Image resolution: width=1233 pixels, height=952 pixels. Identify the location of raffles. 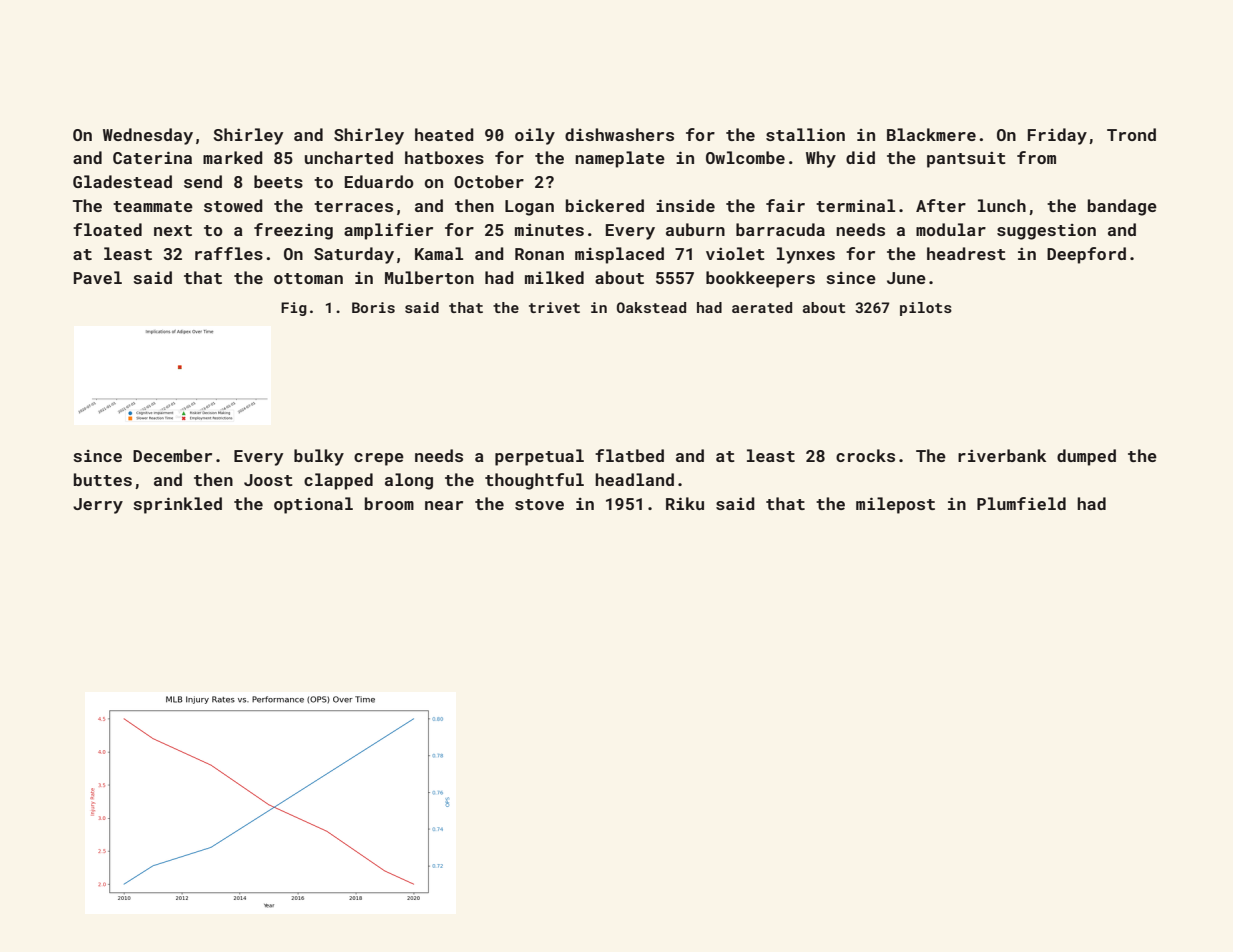
(229, 253).
